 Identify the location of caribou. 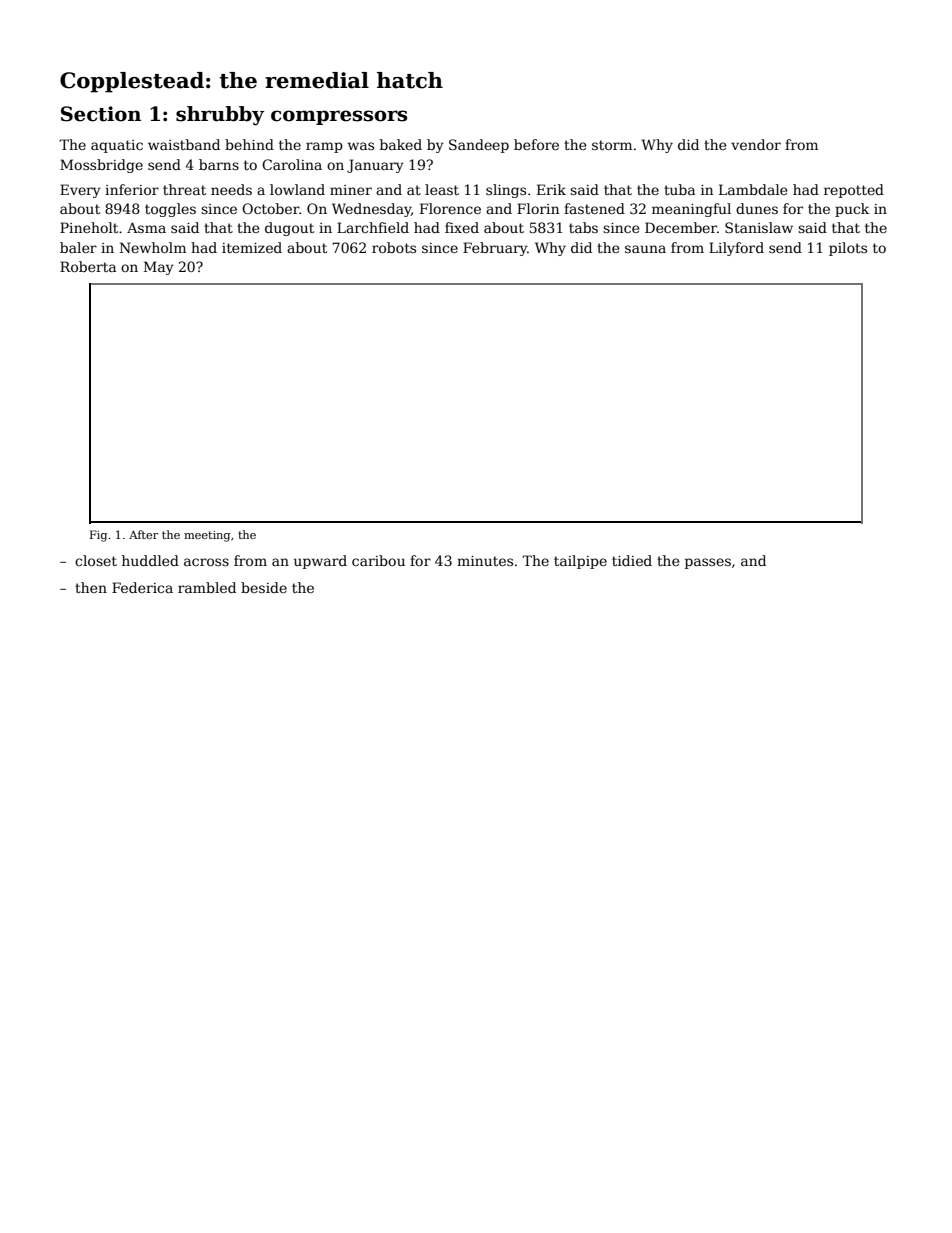
(378, 560).
